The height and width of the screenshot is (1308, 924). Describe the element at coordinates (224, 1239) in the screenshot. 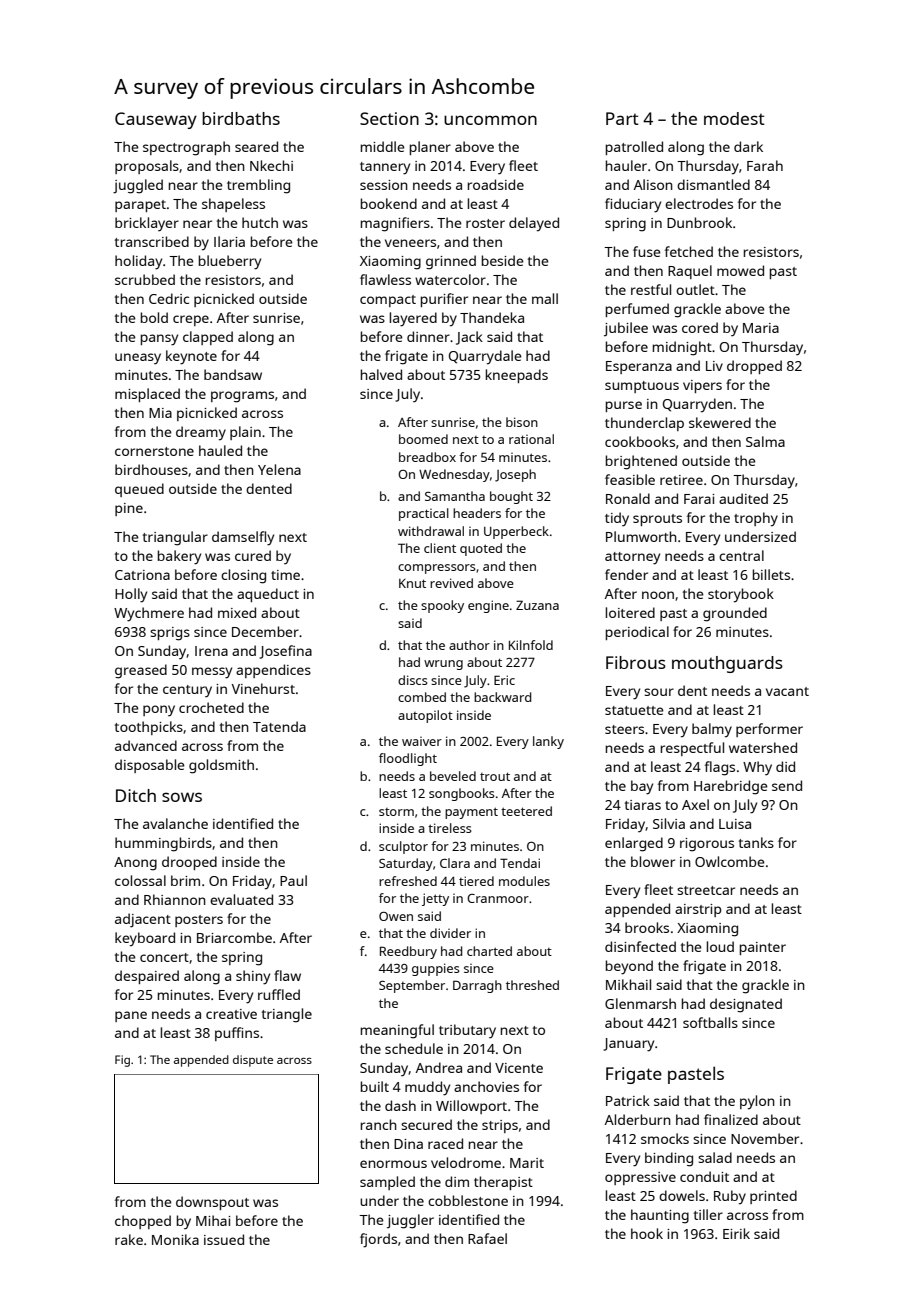

I see `issued` at that location.
